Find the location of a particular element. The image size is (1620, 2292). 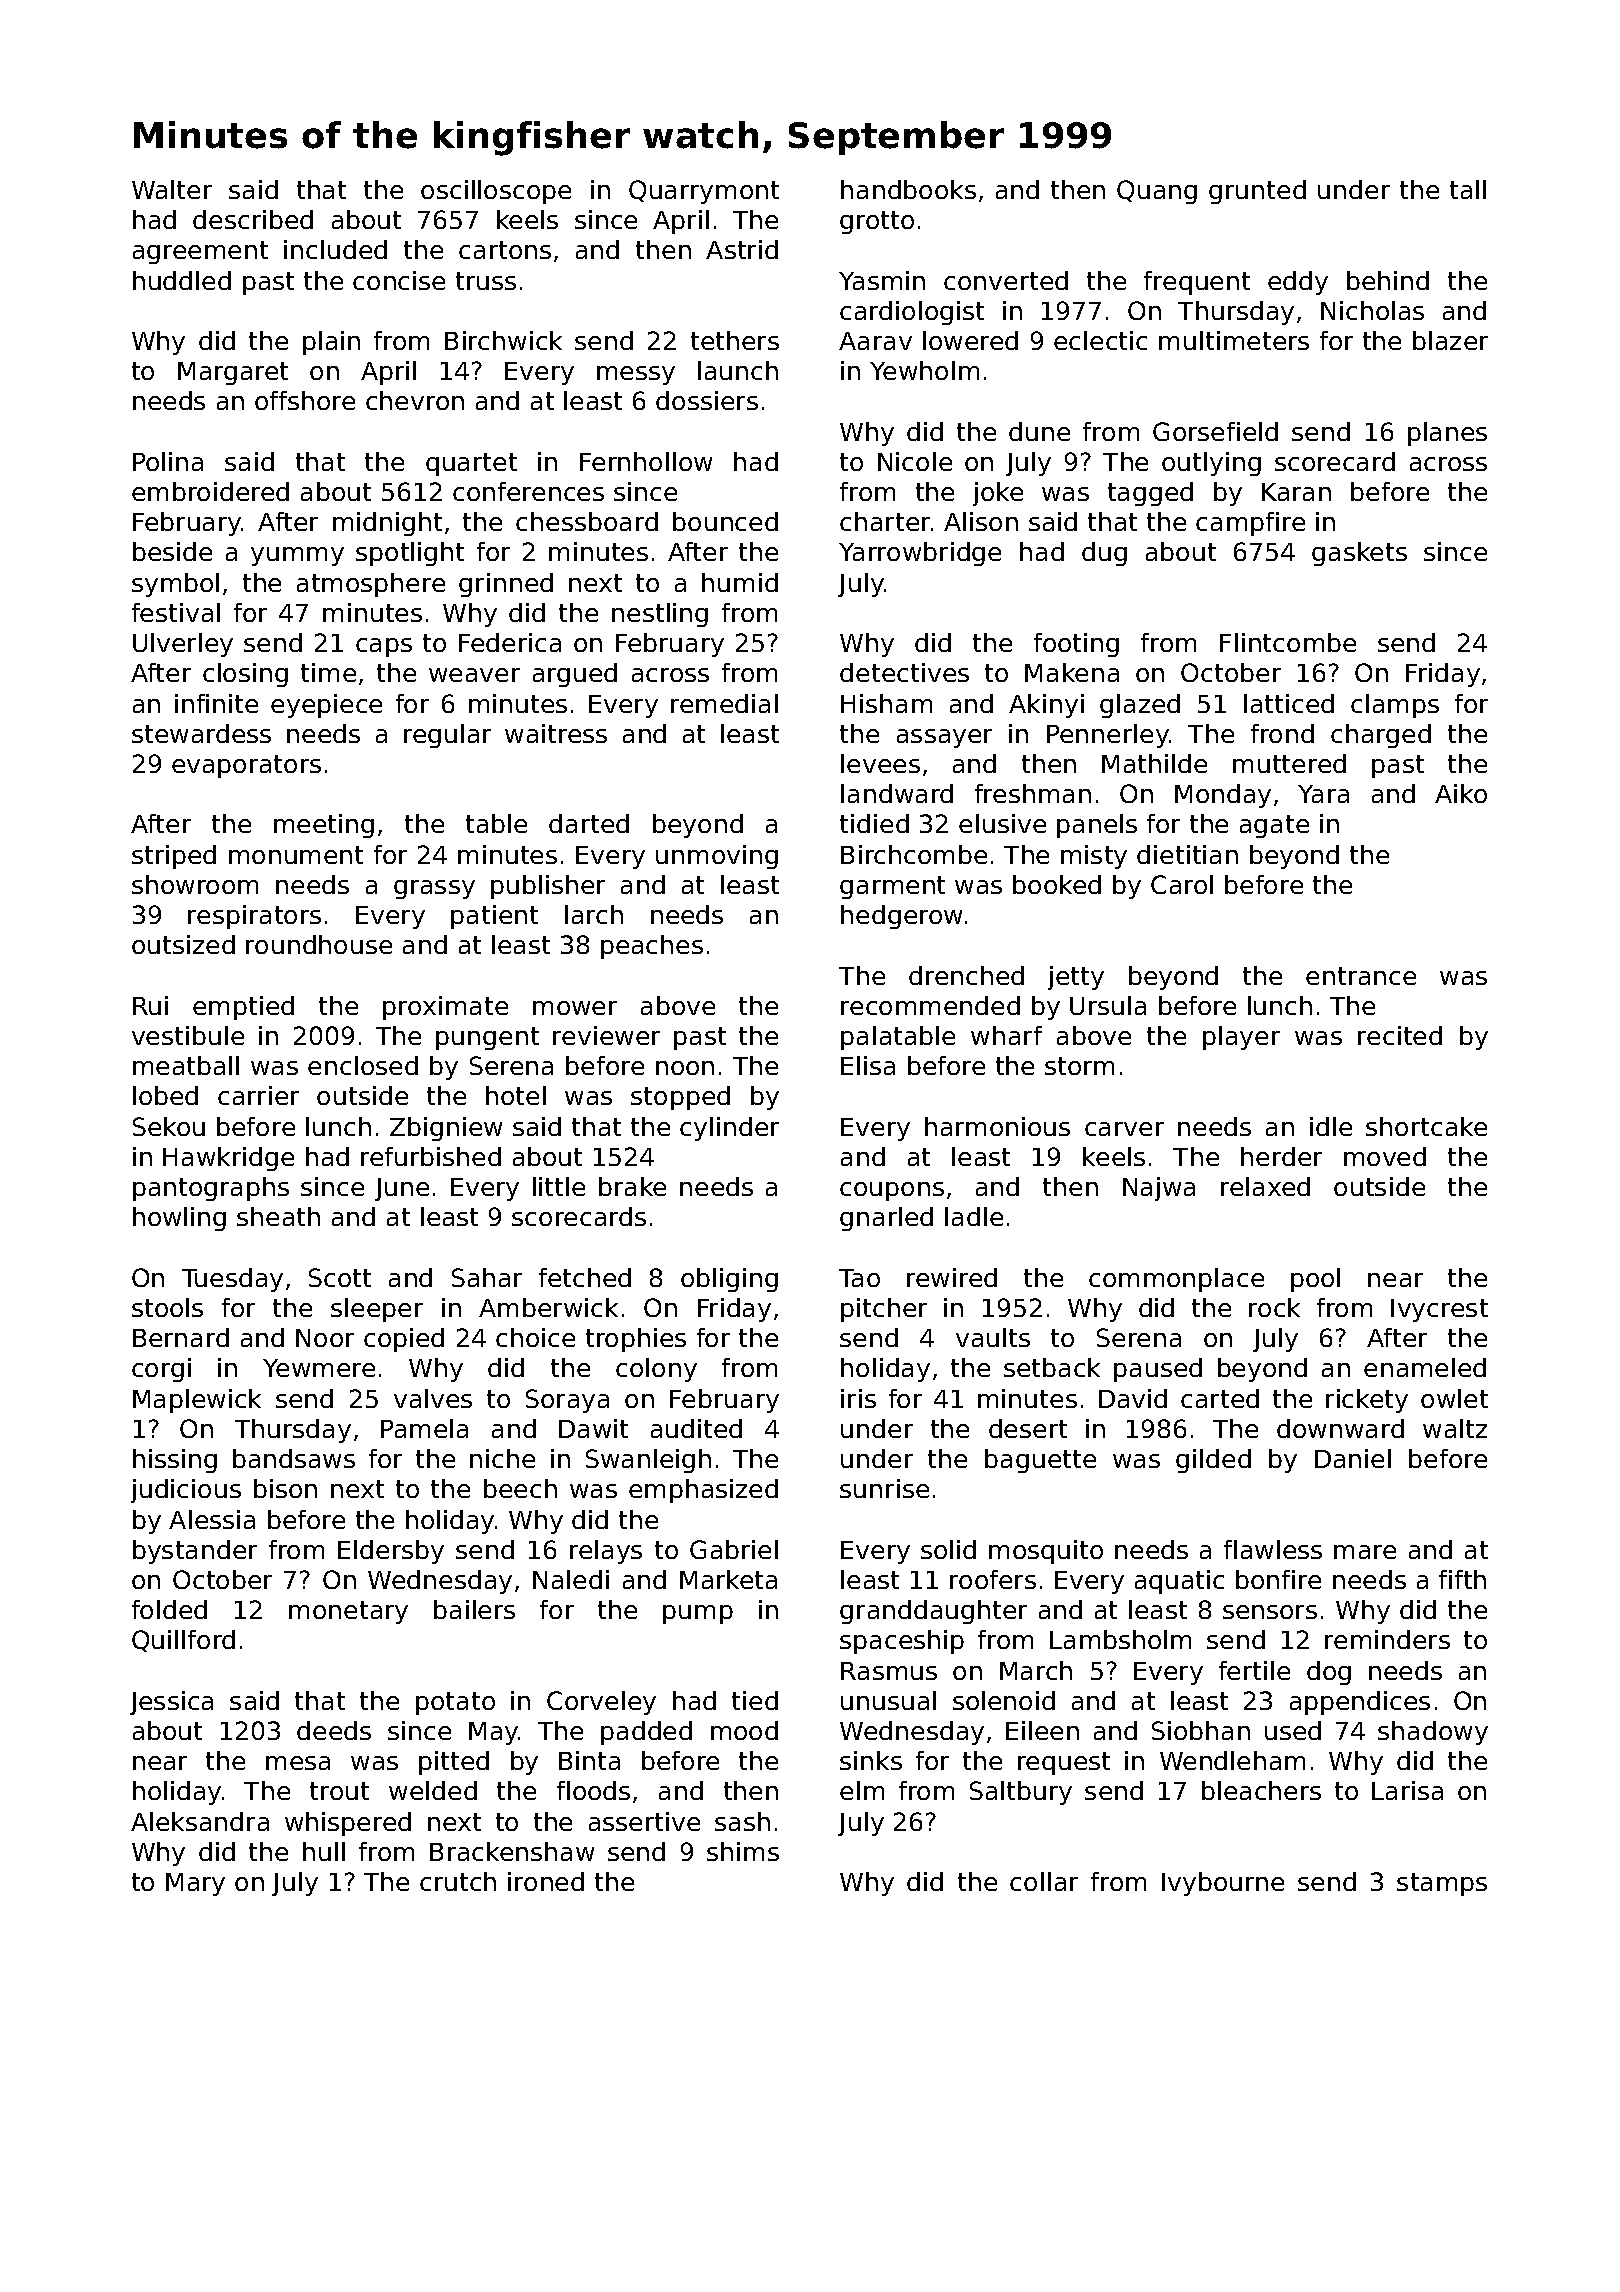

striped is located at coordinates (174, 857).
